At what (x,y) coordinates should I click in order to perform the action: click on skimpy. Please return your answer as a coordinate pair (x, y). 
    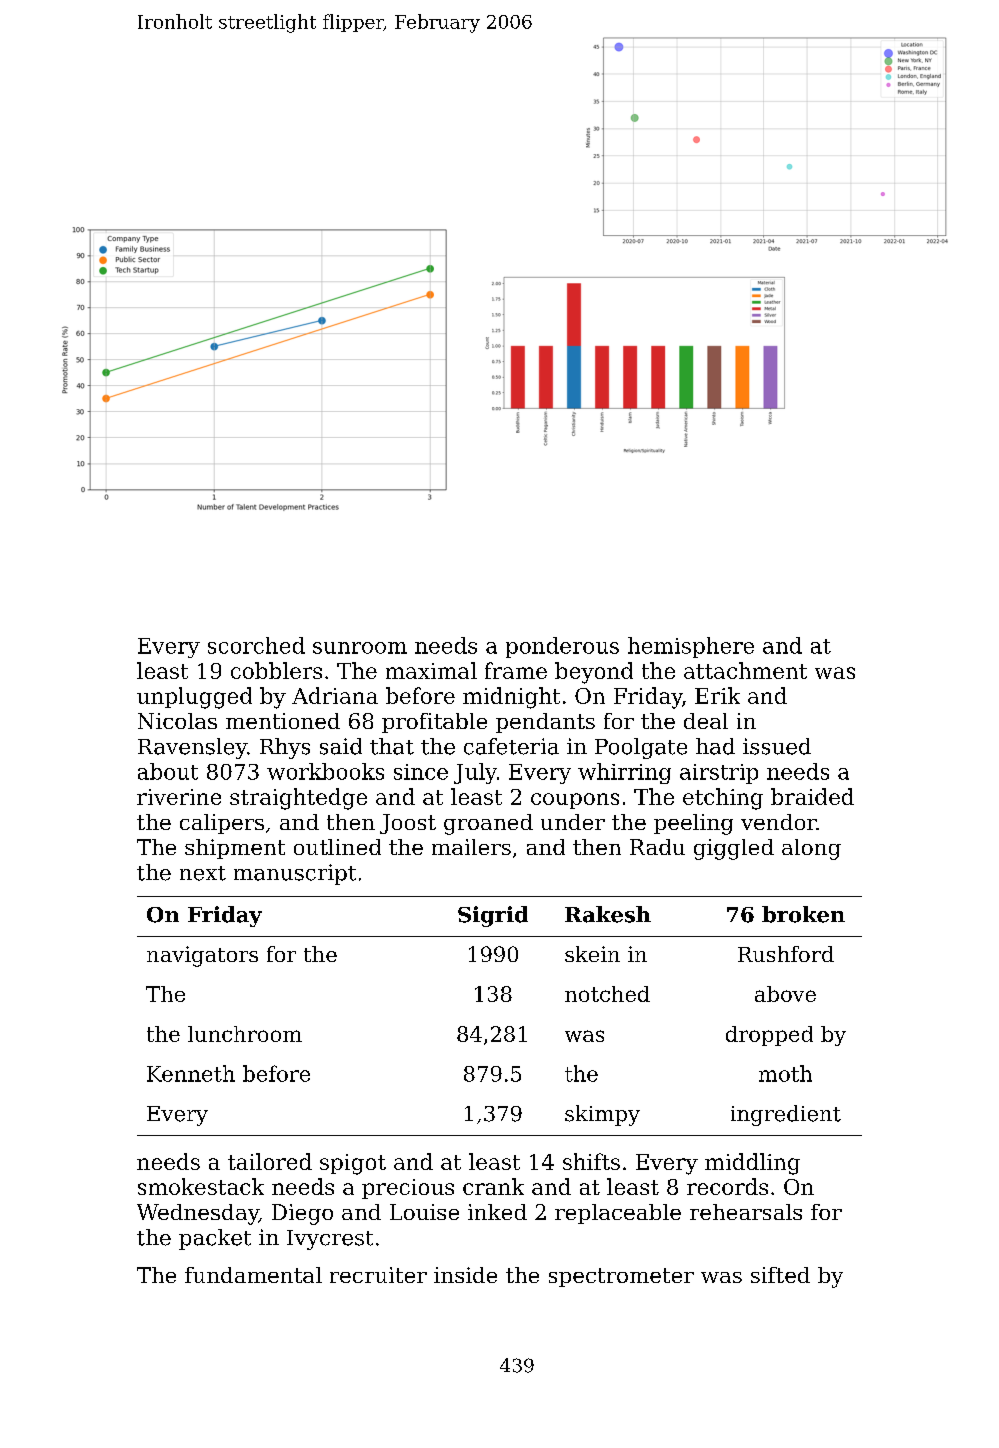
    Looking at the image, I should click on (602, 1115).
